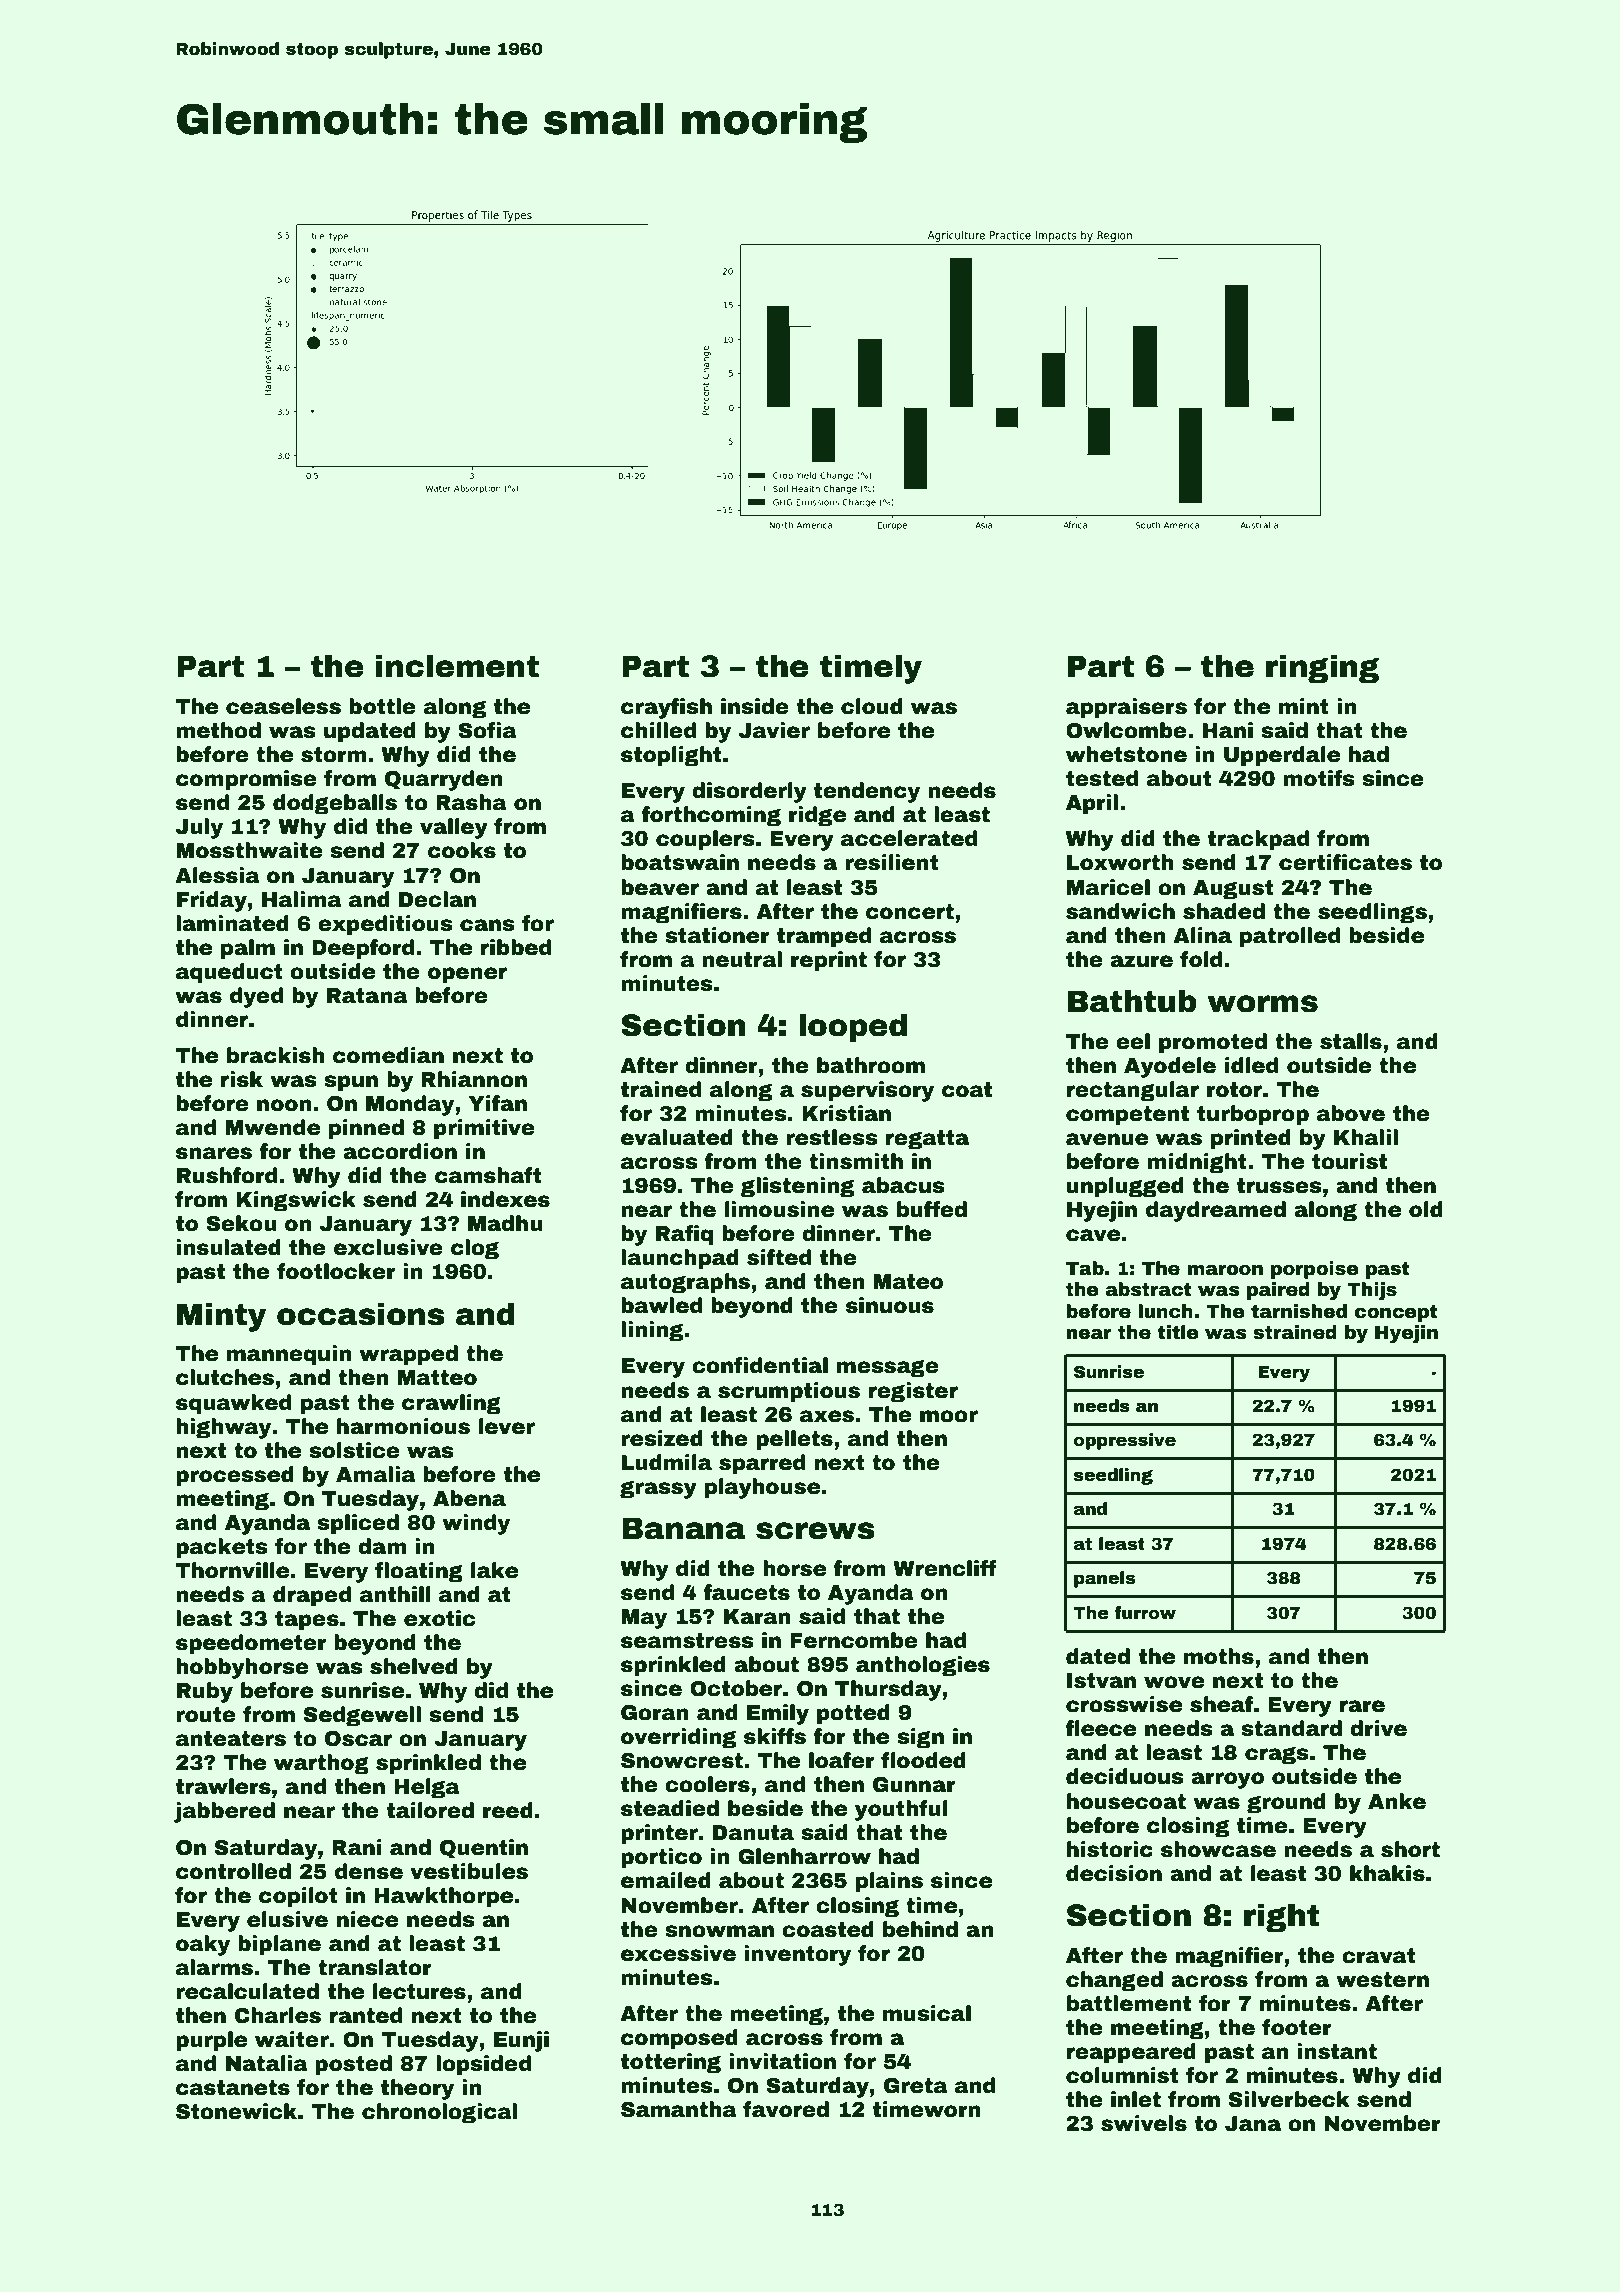 The image size is (1620, 2292). Describe the element at coordinates (910, 912) in the image. I see `concert` at that location.
